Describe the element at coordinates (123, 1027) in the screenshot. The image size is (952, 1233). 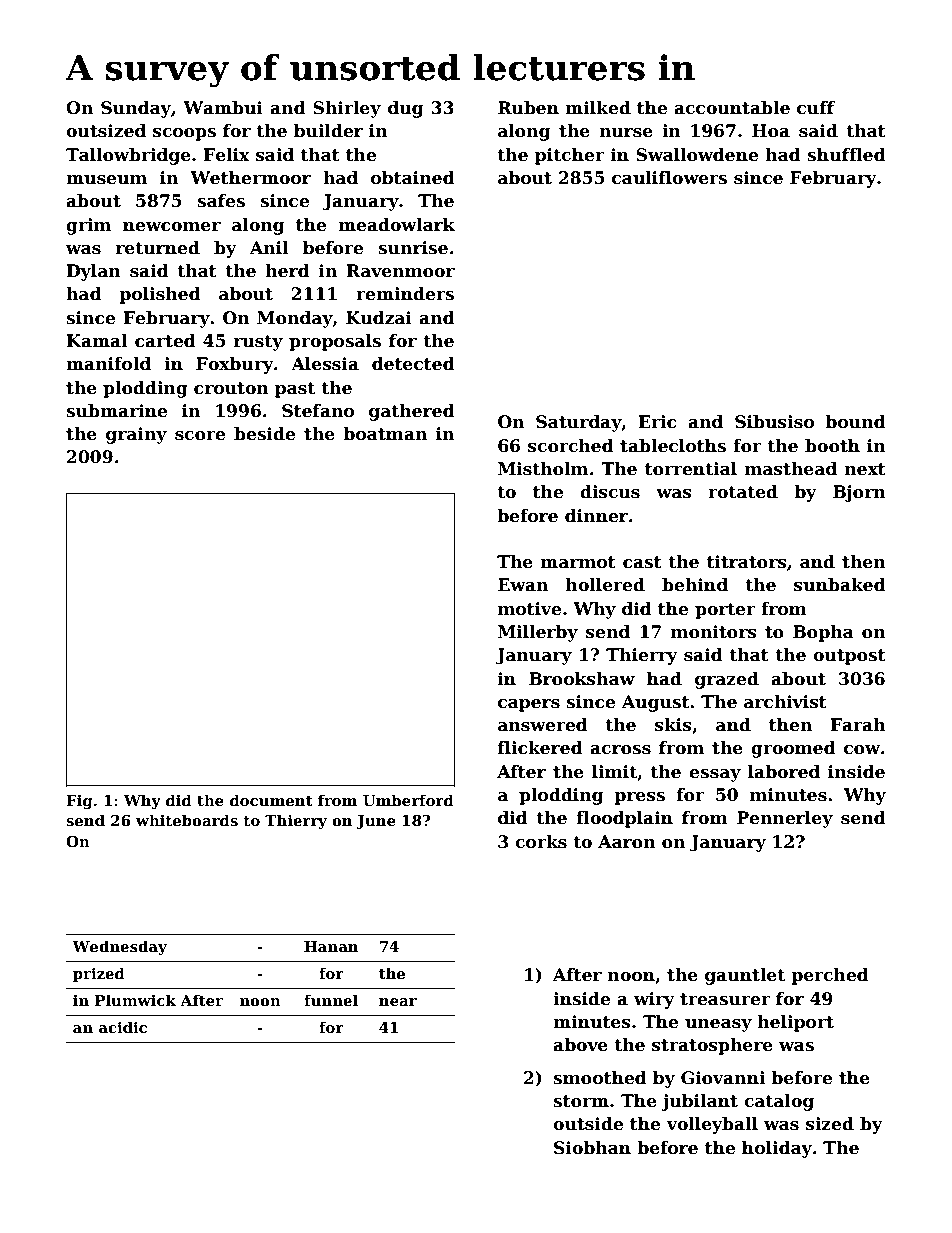
I see `acidic` at that location.
